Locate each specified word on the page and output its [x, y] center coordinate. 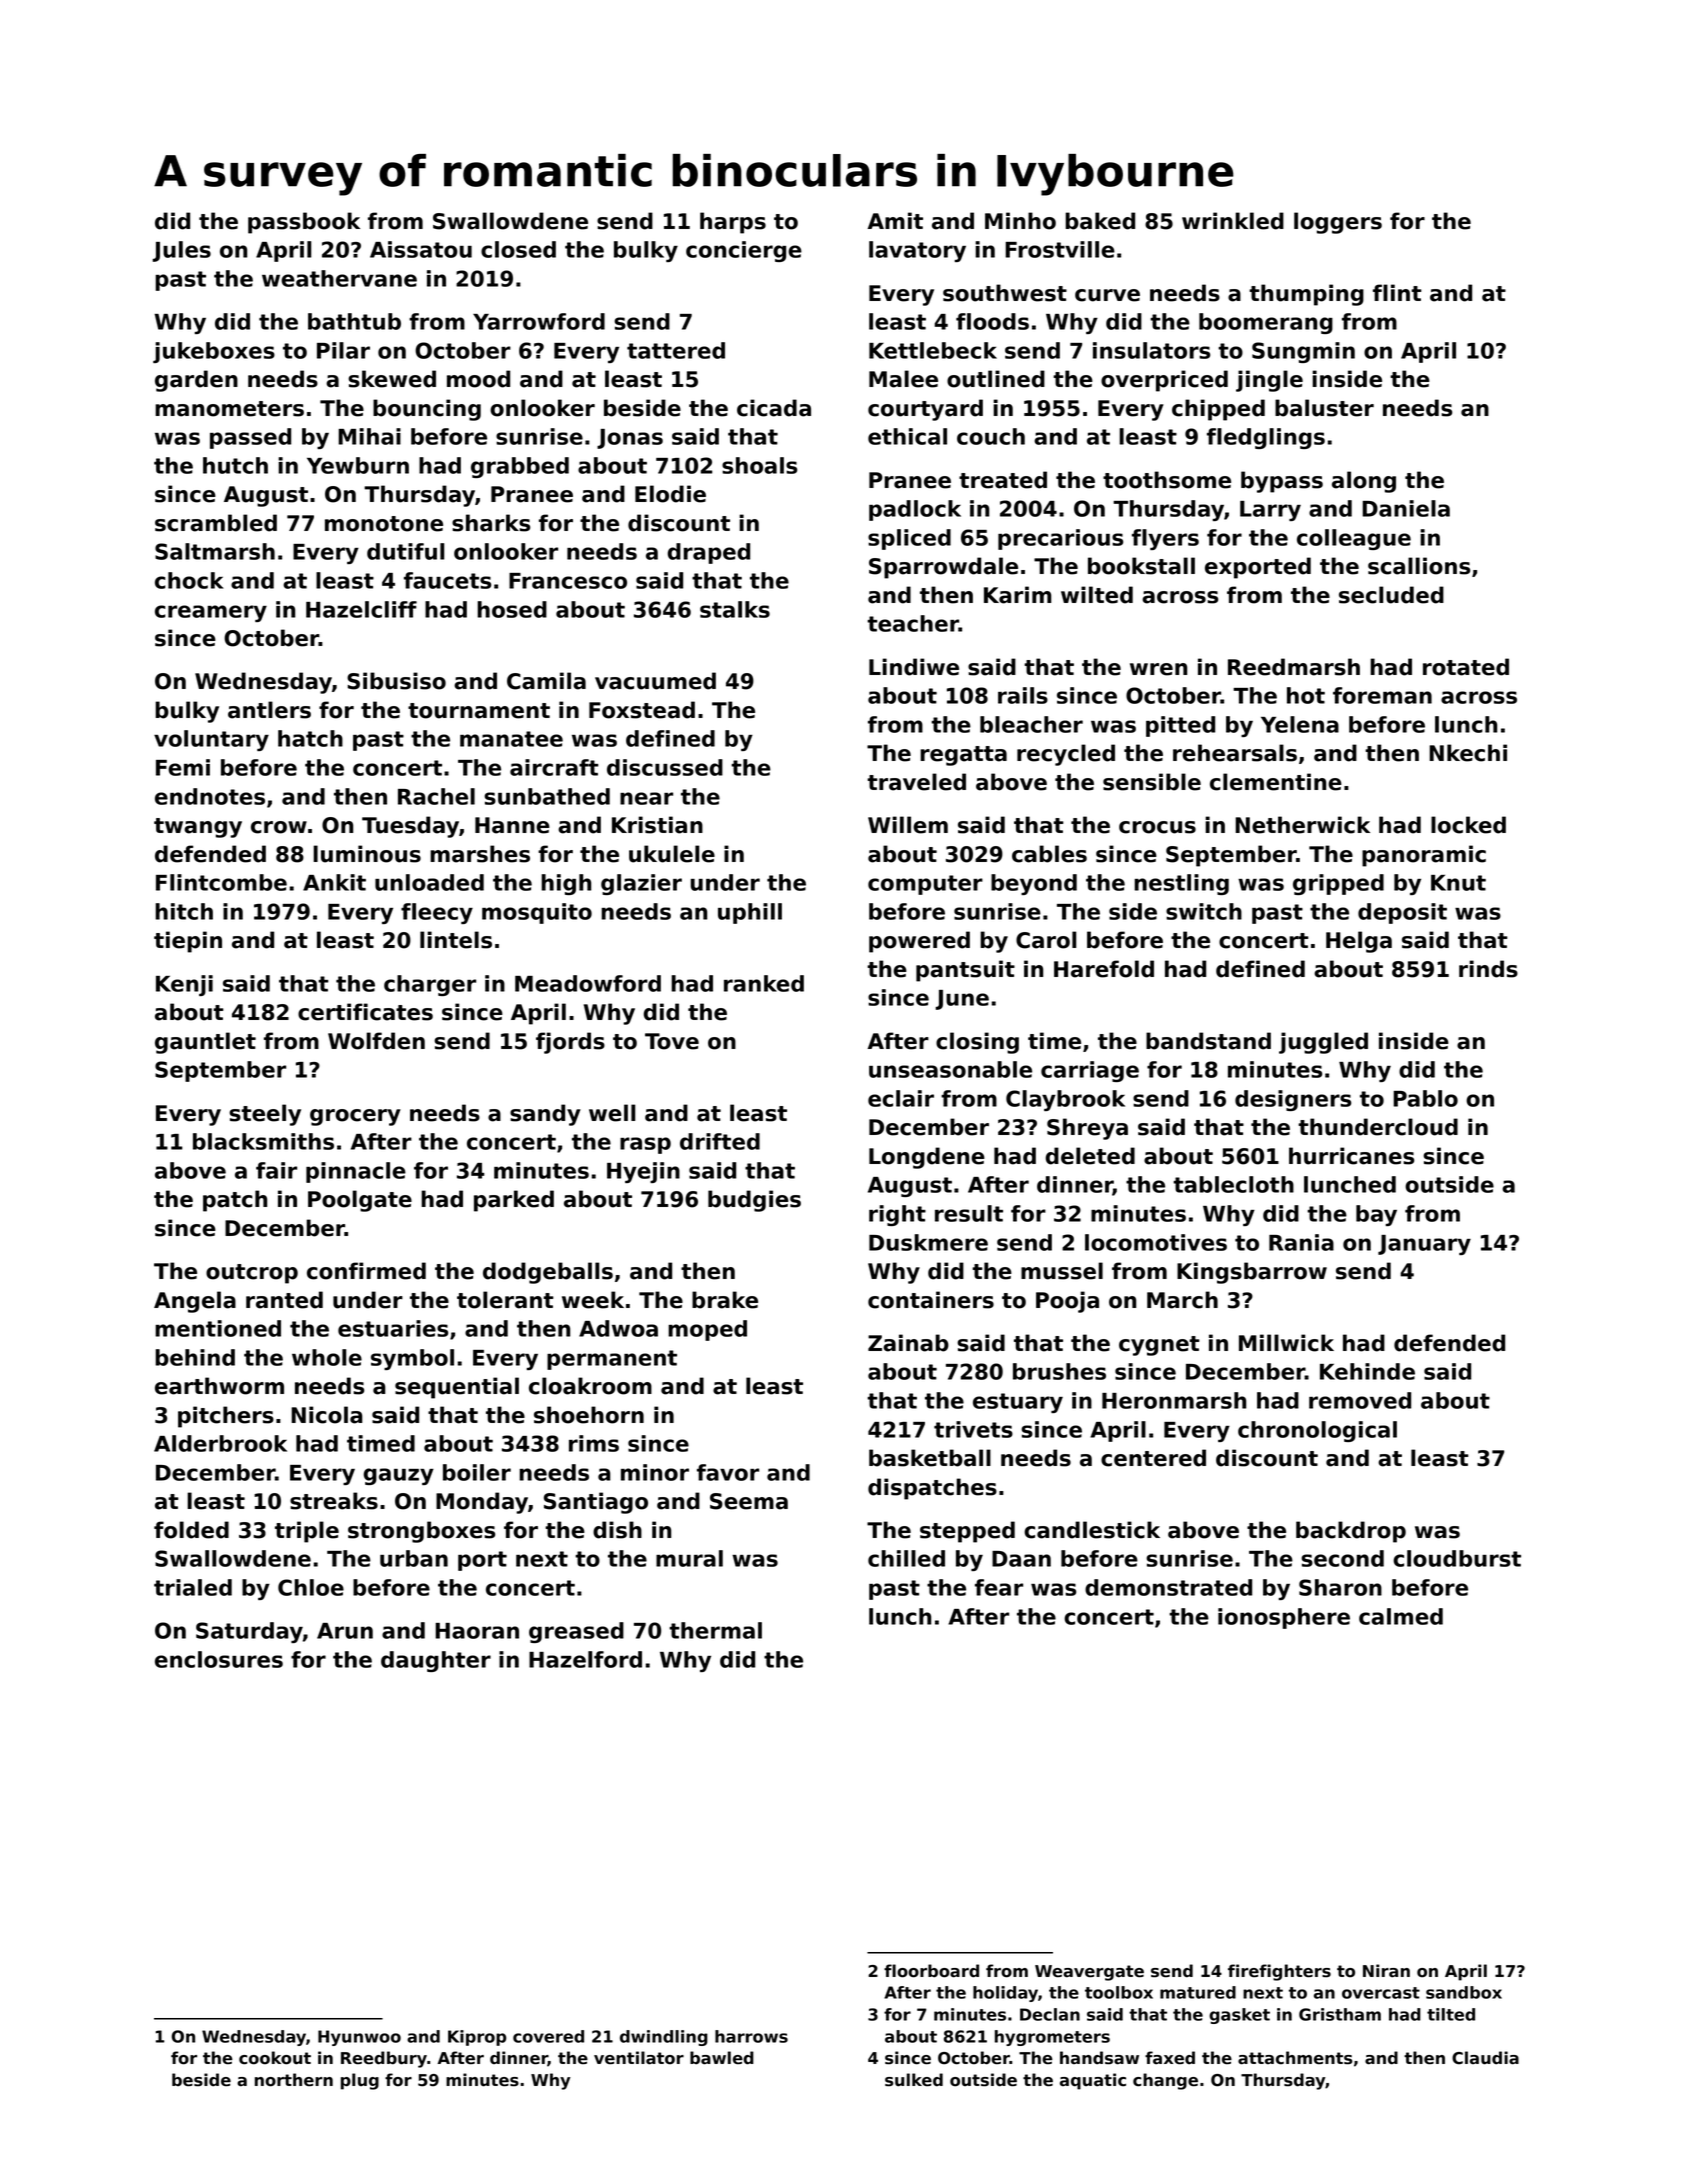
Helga [1359, 942]
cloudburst [1457, 1558]
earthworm [219, 1386]
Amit [895, 220]
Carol [1046, 940]
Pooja [1067, 1302]
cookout [275, 2058]
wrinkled [1233, 221]
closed [518, 249]
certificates [365, 1012]
